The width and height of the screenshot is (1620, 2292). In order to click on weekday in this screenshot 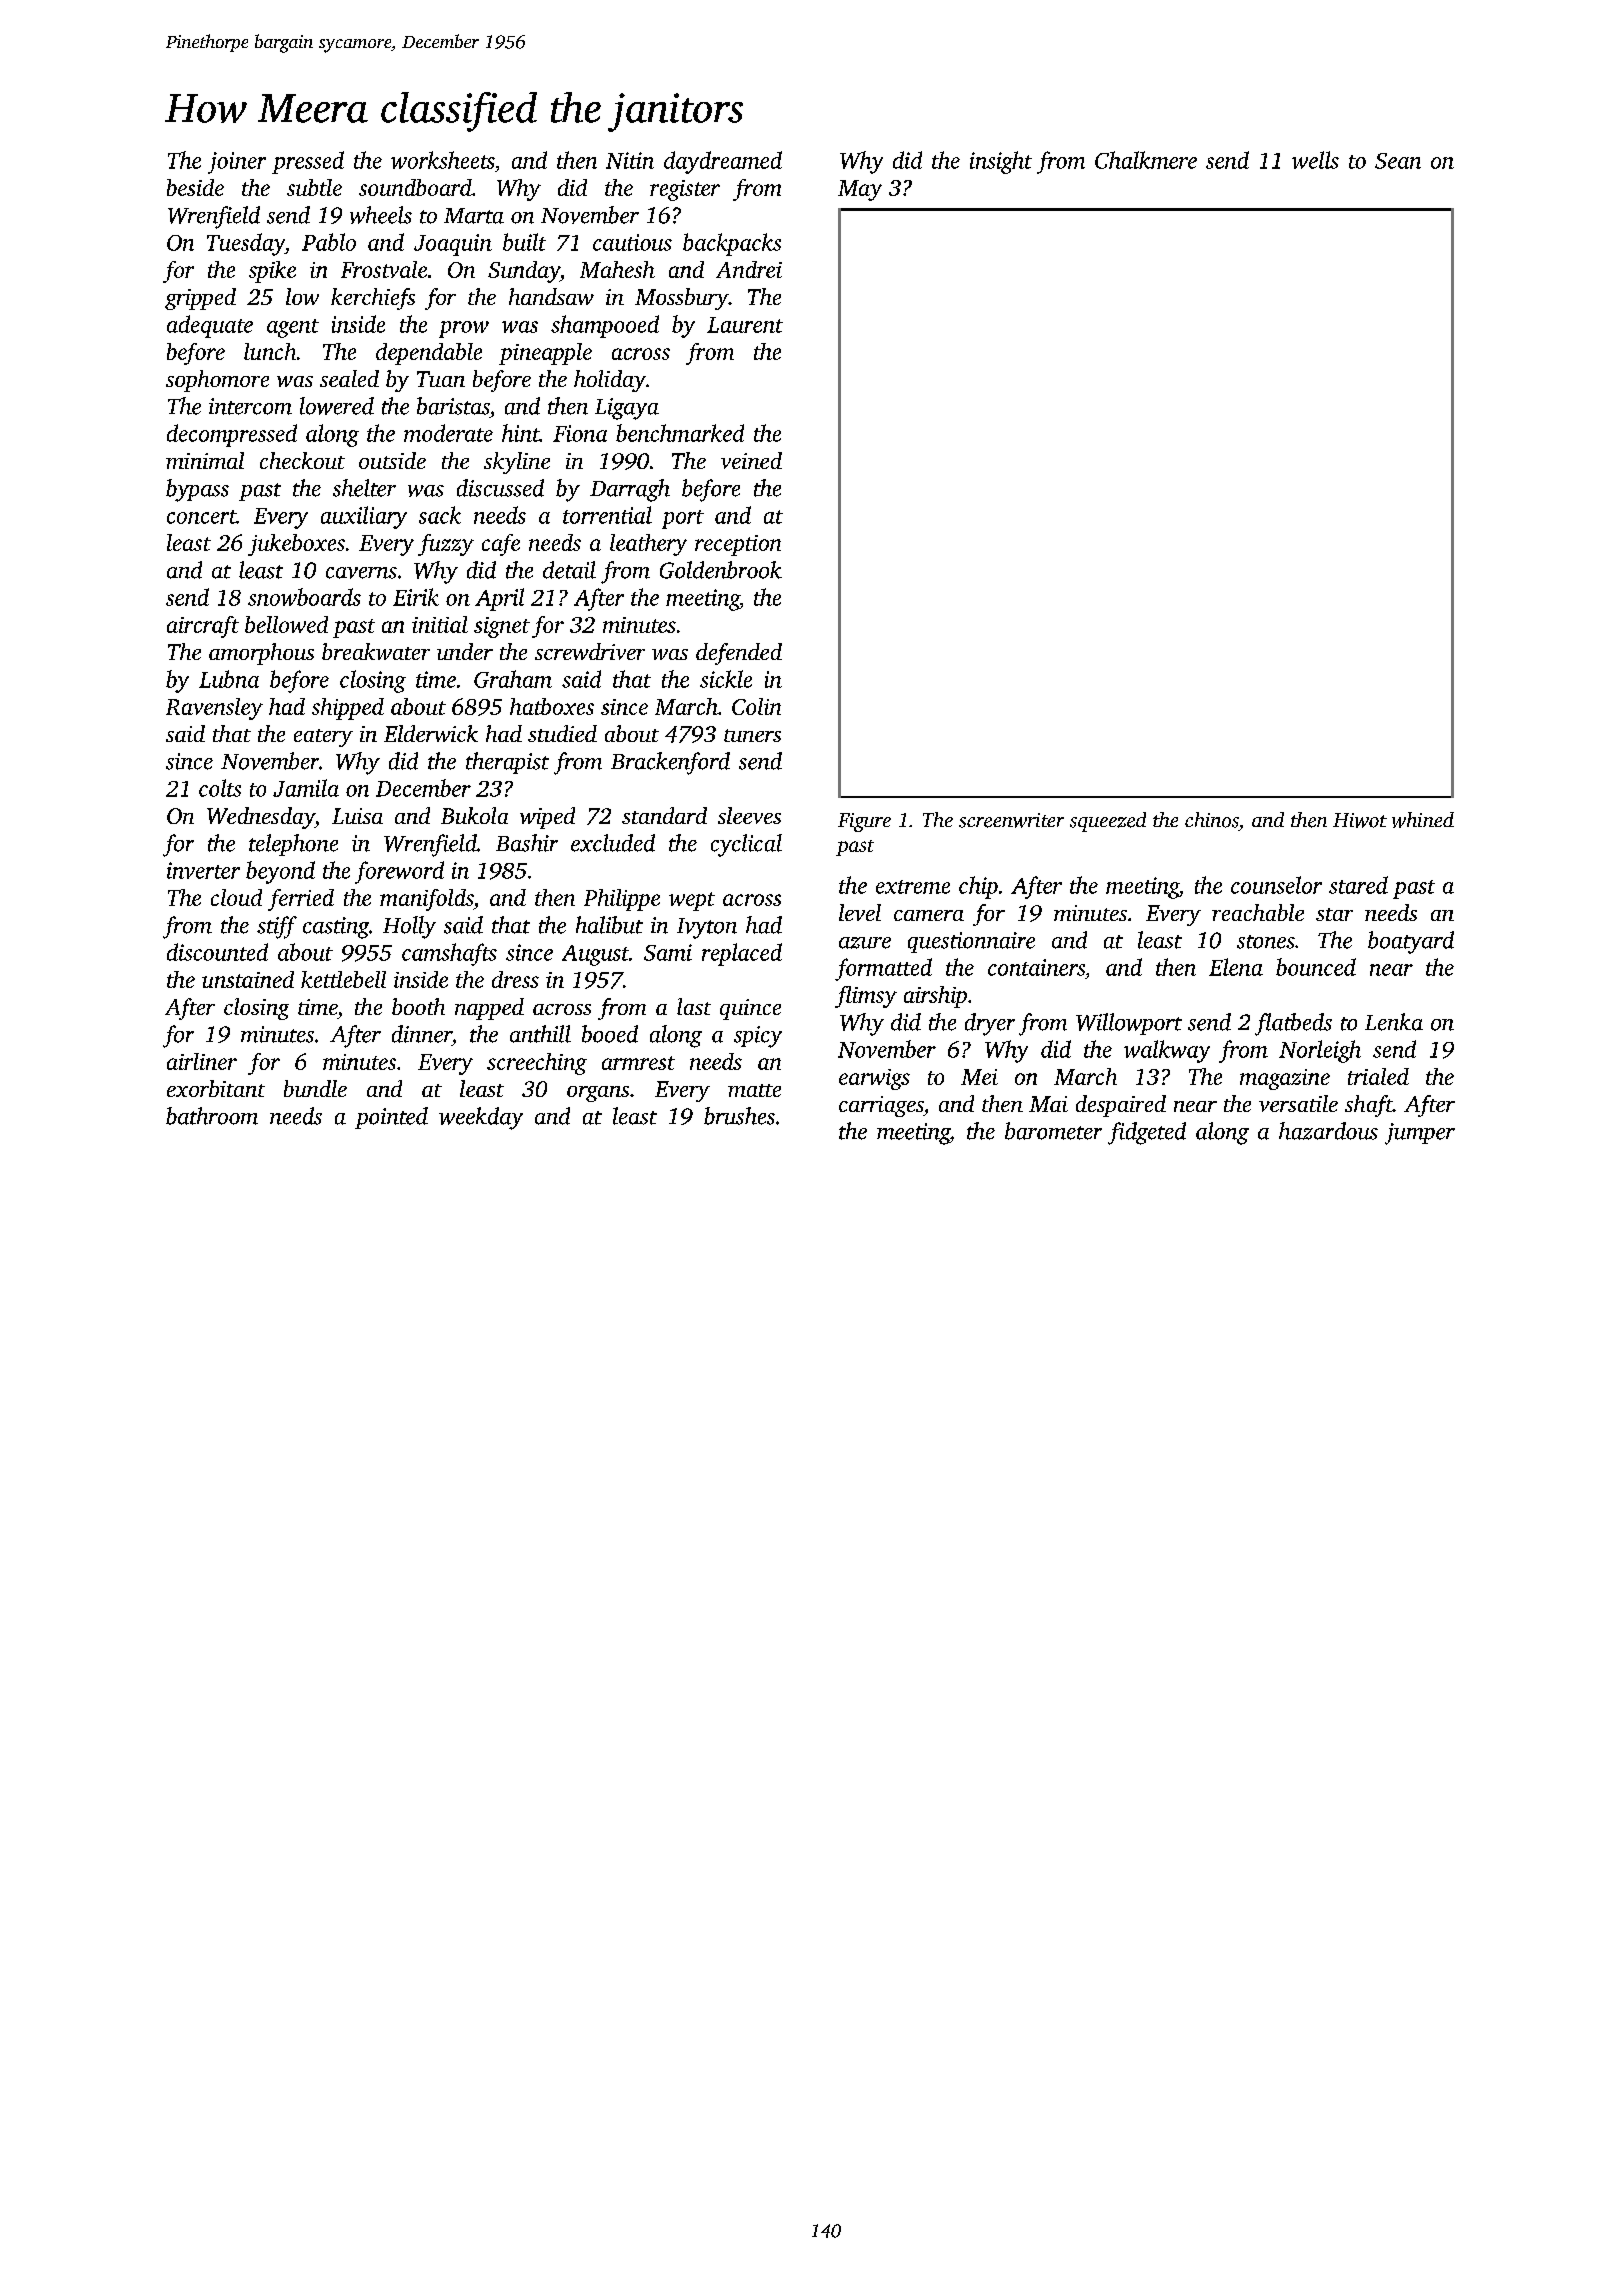, I will do `click(481, 1118)`.
